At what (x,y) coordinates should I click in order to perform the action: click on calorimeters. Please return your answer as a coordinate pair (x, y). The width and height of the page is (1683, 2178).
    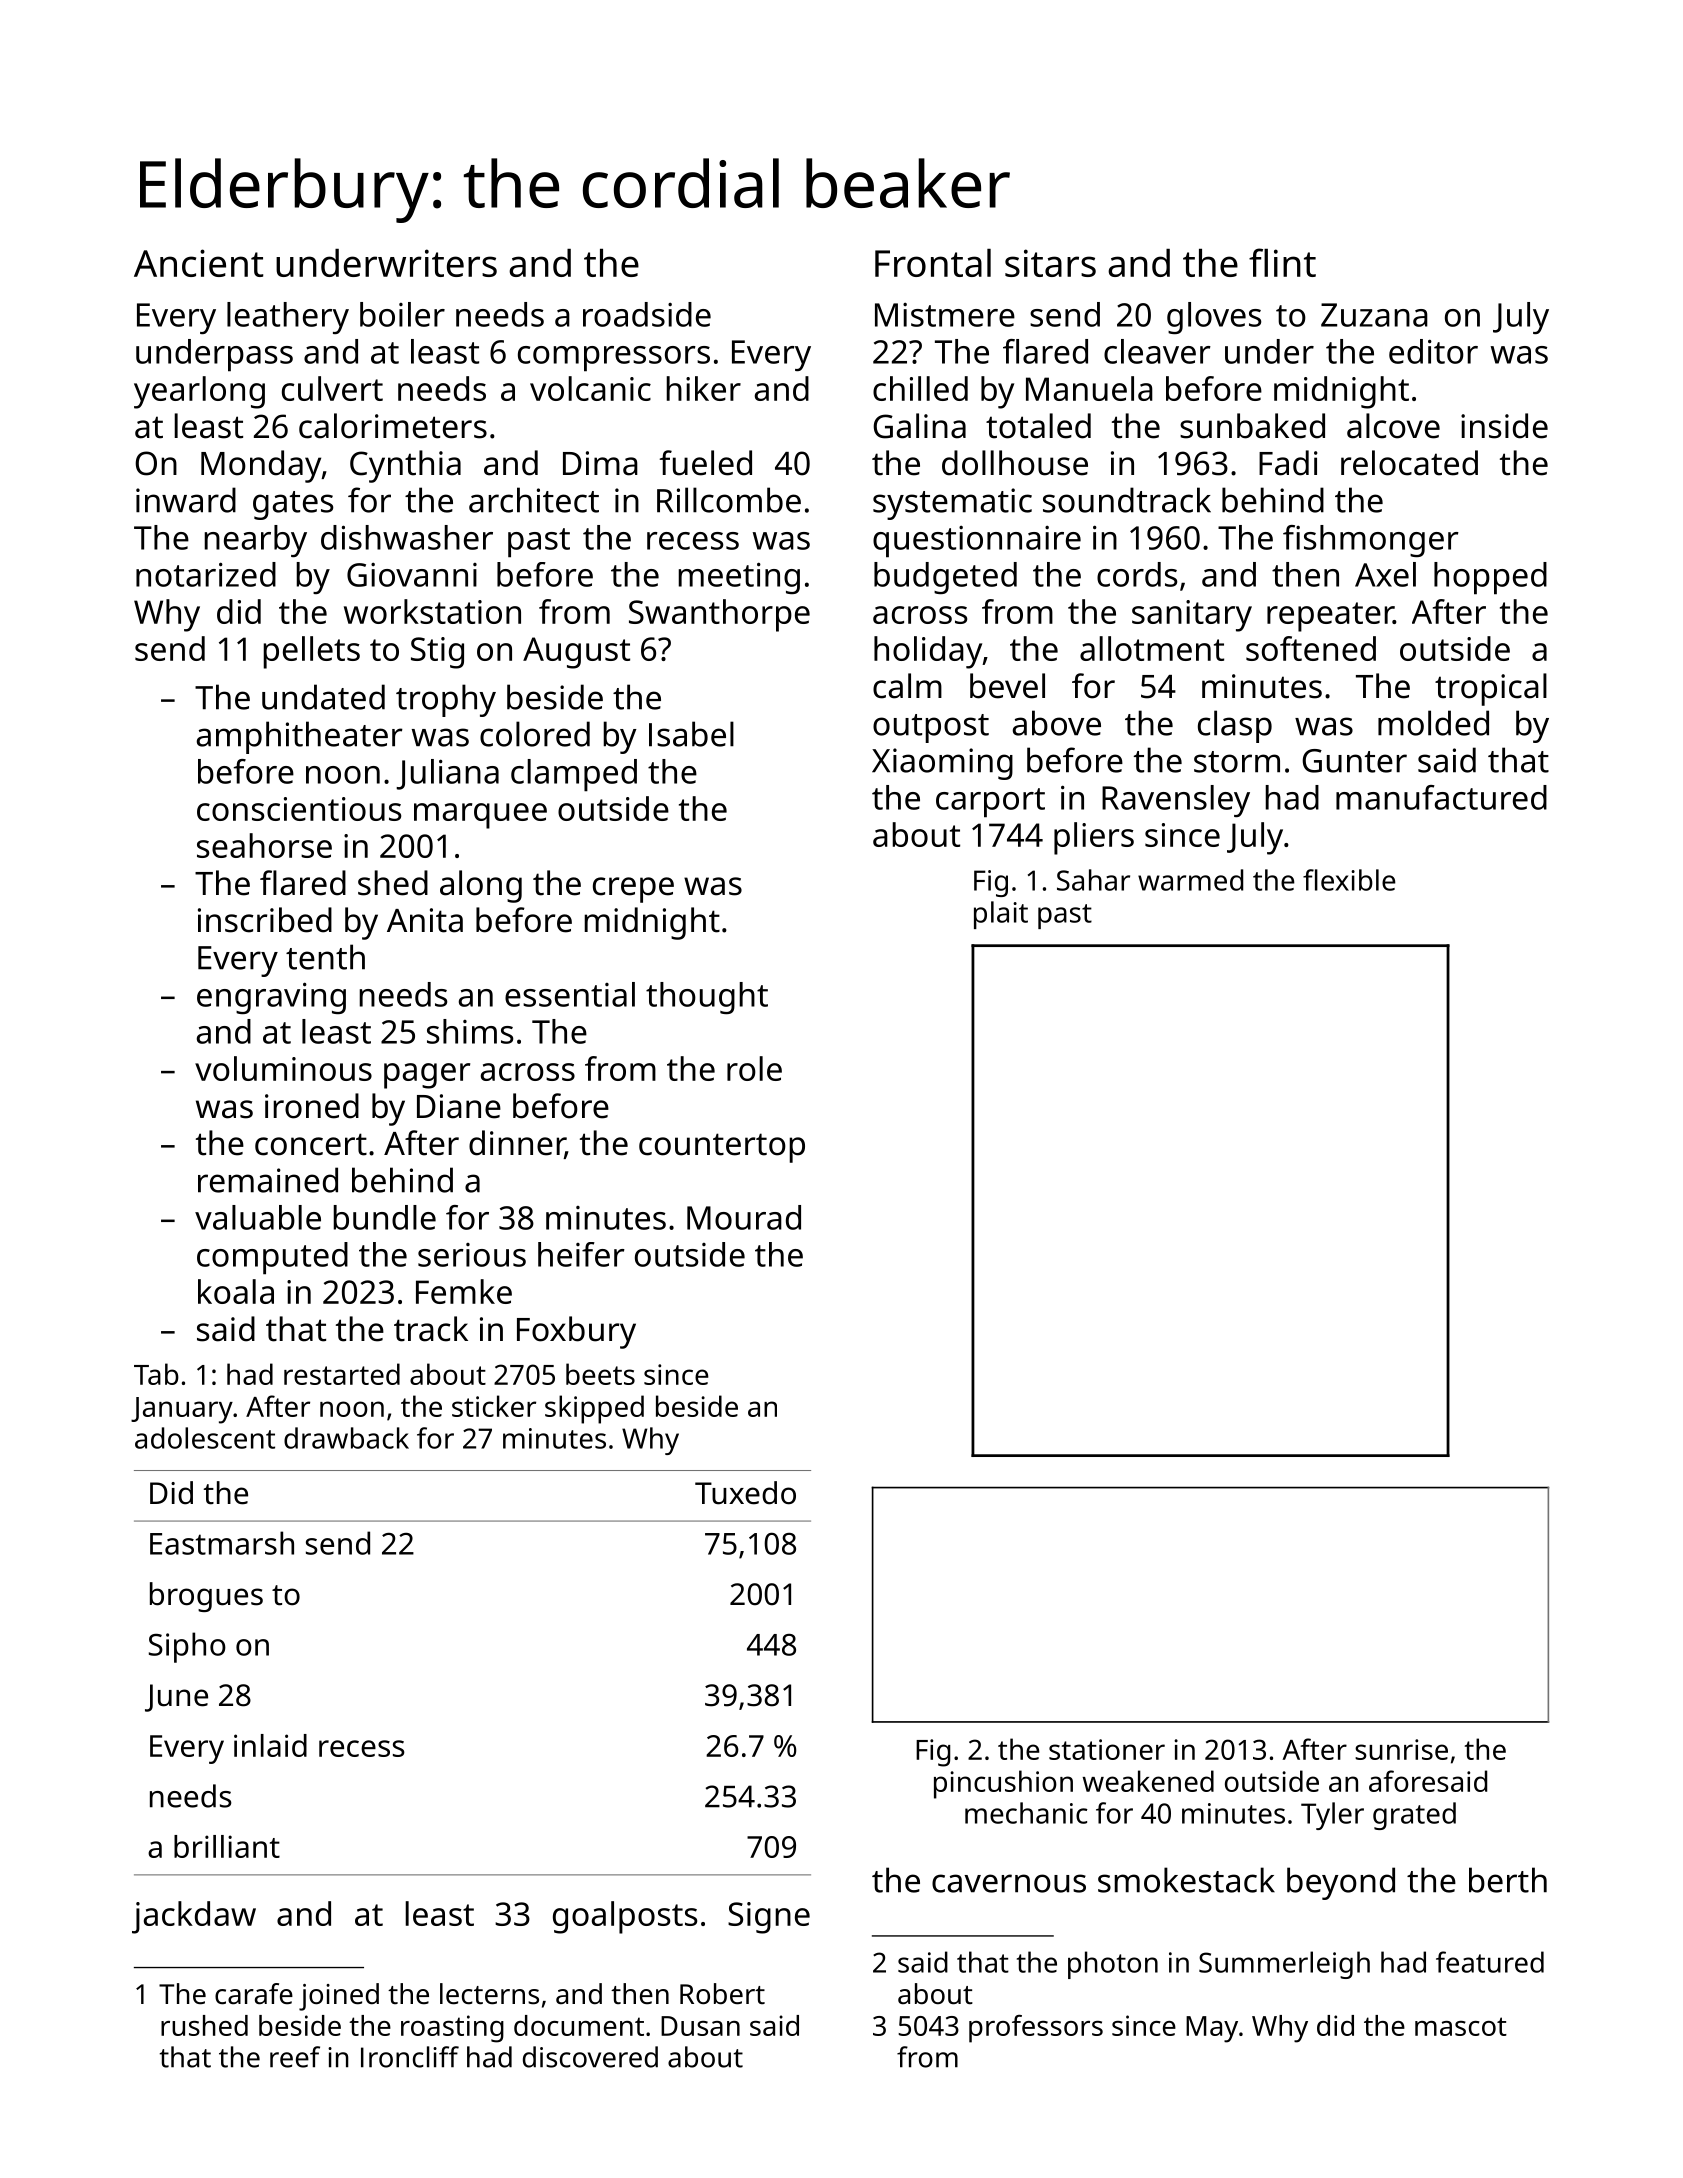
    Looking at the image, I should click on (393, 426).
